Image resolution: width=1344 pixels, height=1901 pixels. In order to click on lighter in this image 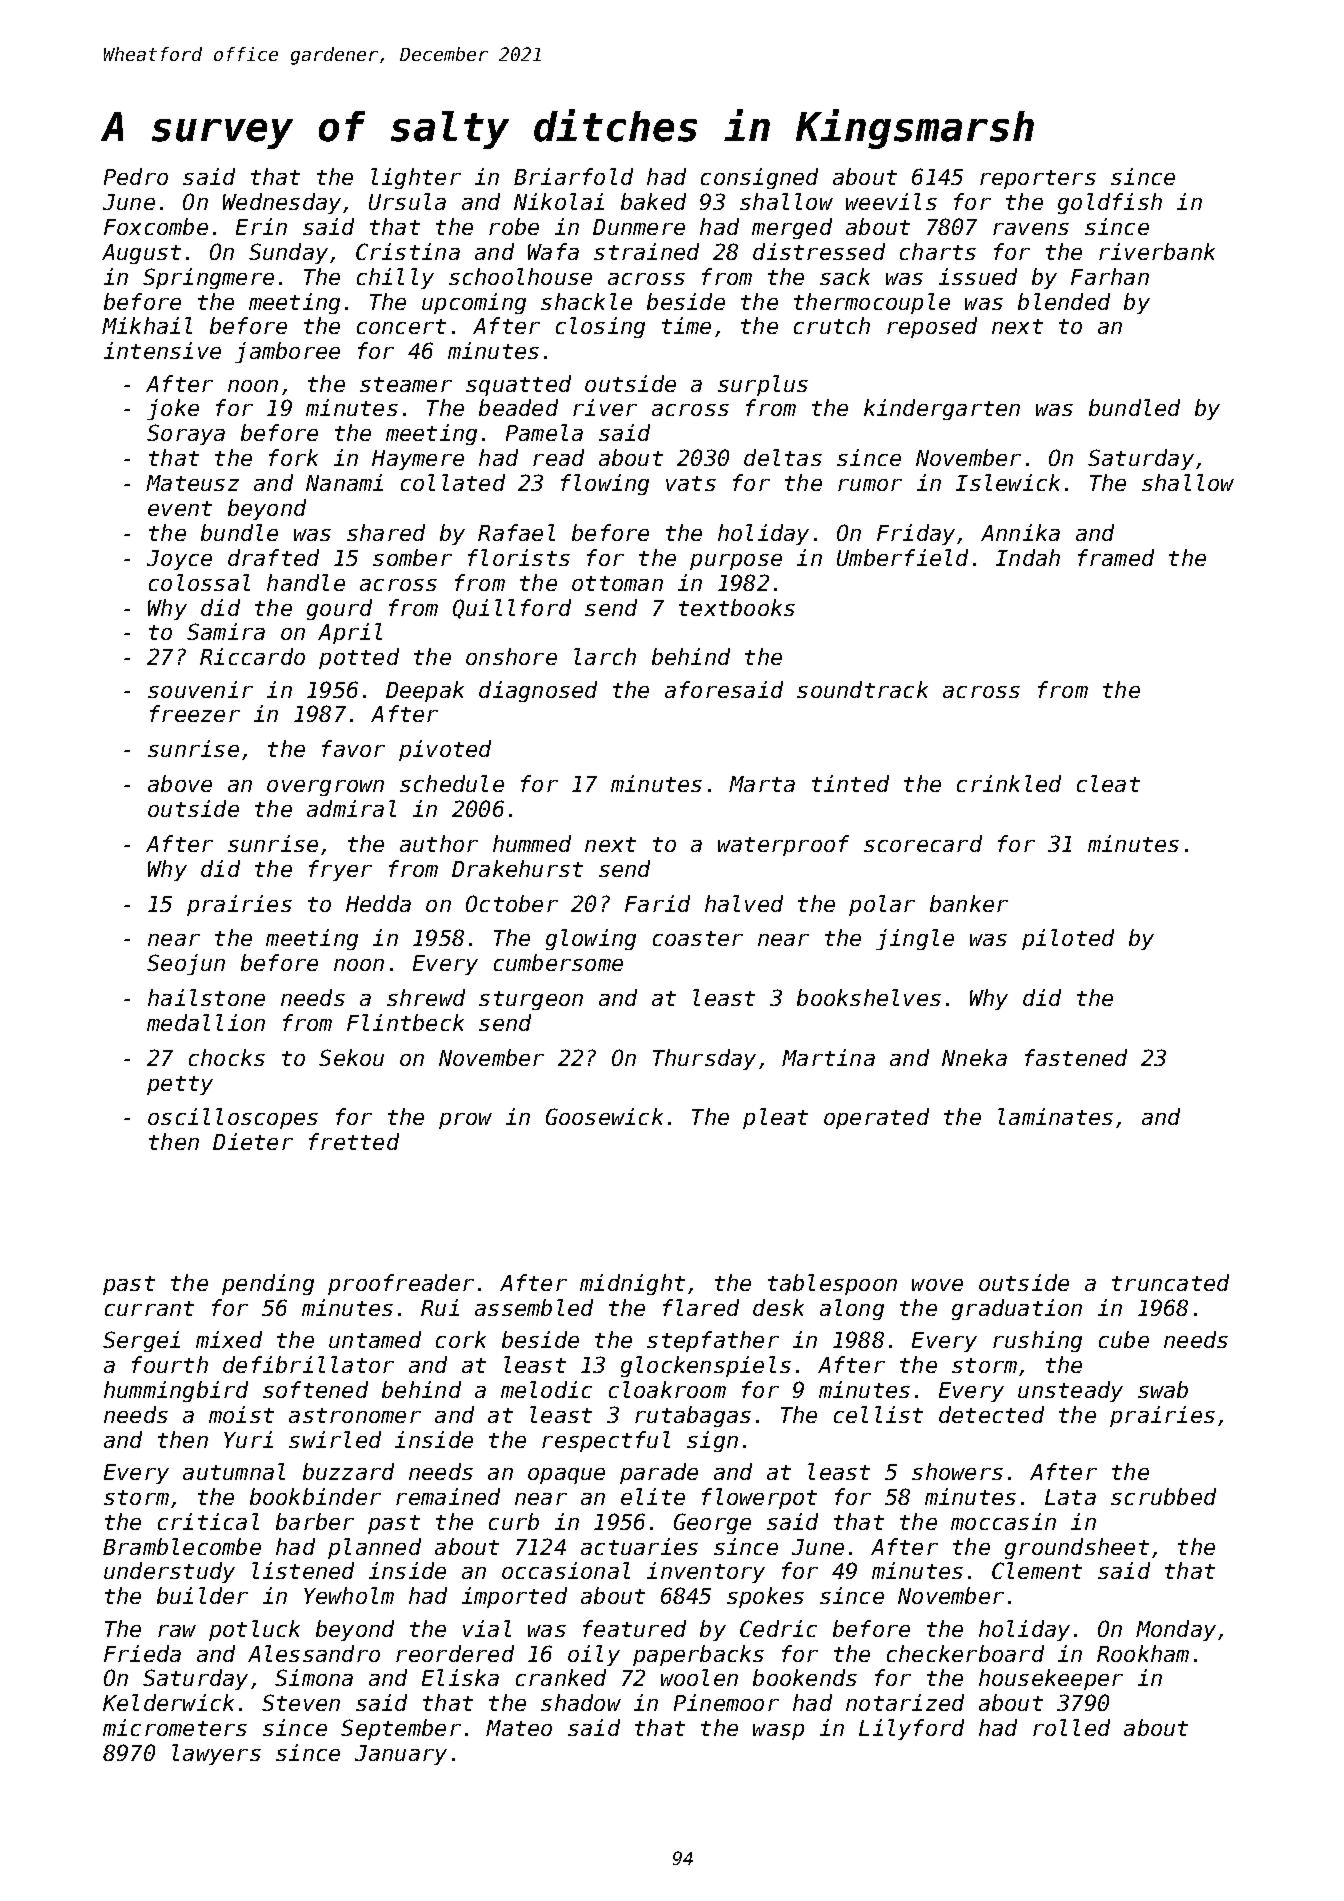, I will do `click(416, 178)`.
